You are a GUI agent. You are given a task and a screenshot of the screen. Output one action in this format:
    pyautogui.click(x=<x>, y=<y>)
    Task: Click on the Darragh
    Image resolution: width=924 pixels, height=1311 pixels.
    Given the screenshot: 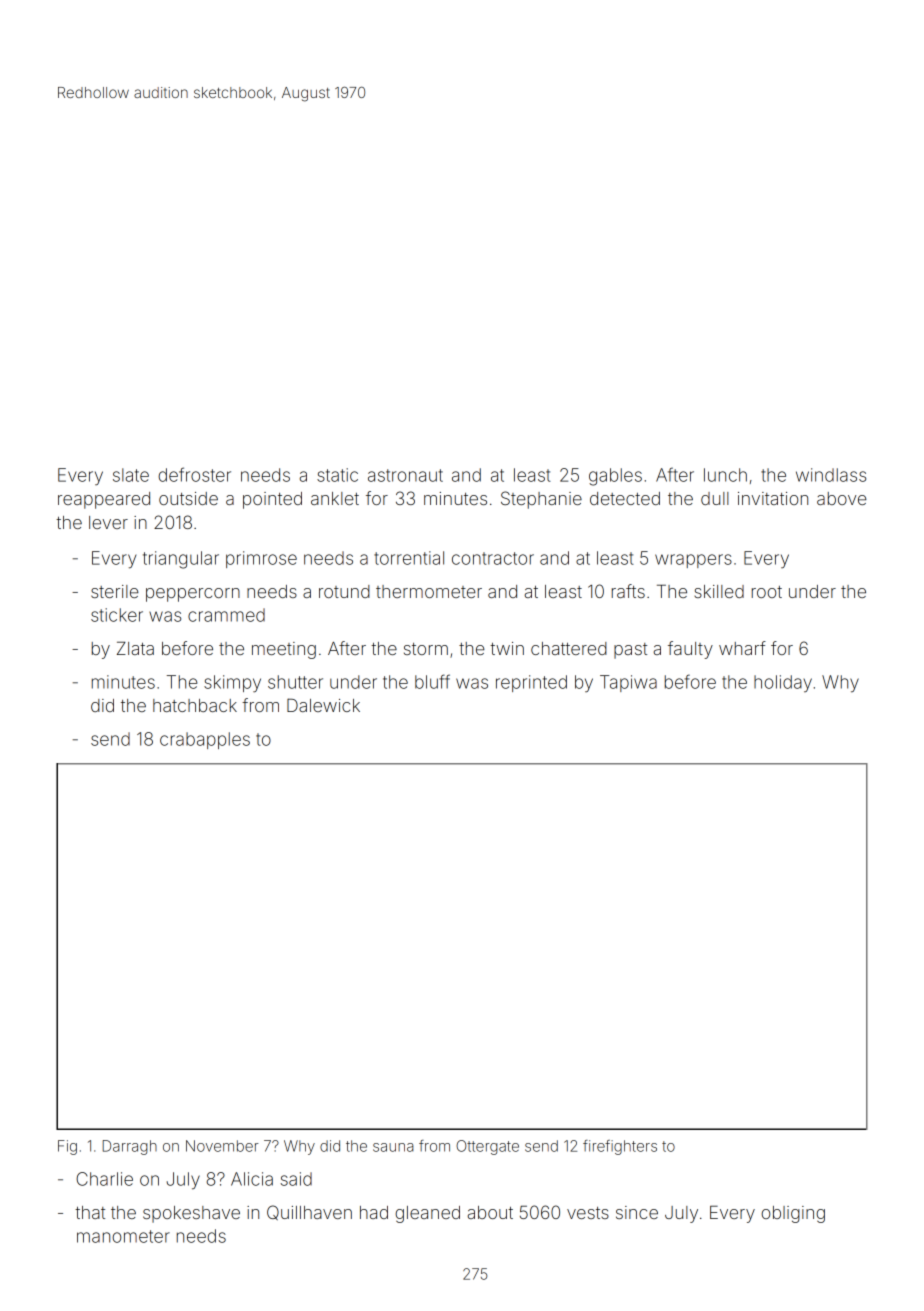 What is the action you would take?
    pyautogui.click(x=130, y=1147)
